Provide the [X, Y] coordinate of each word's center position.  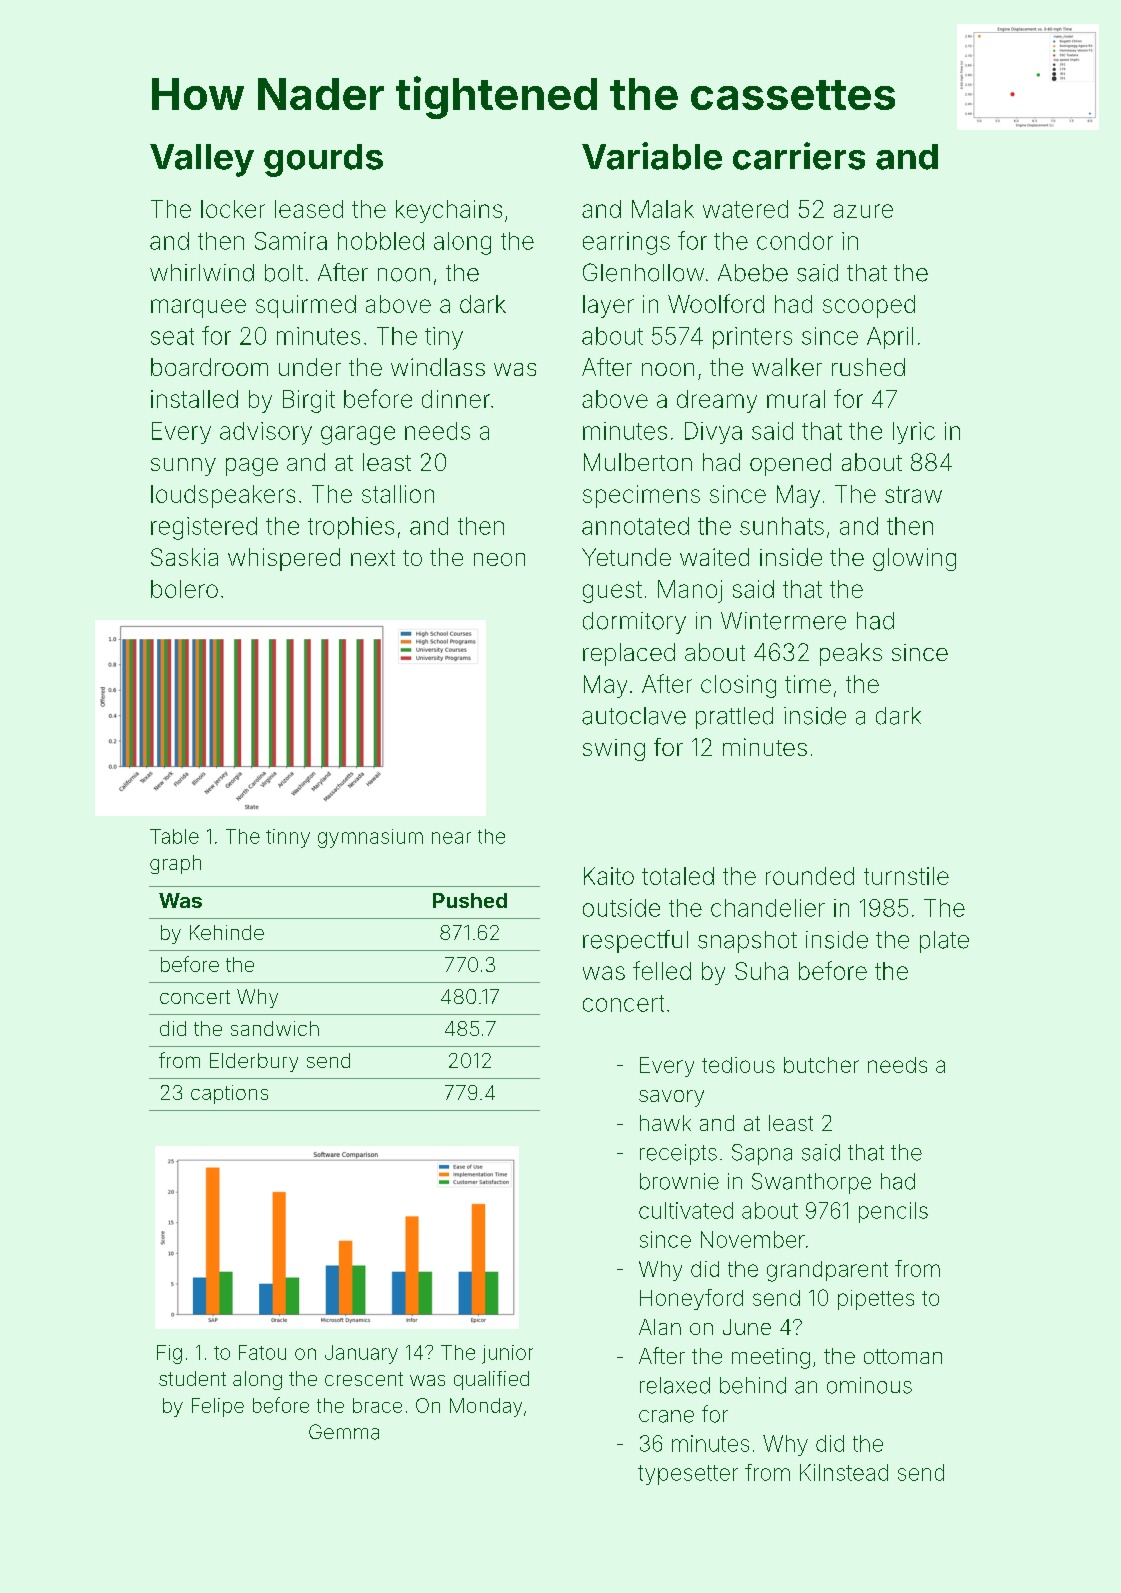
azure [863, 211]
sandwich [275, 1028]
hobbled [381, 241]
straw [913, 494]
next [373, 558]
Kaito [609, 876]
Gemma [344, 1432]
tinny [288, 838]
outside [621, 908]
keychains [449, 211]
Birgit [309, 401]
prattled [734, 718]
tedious [738, 1065]
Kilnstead [844, 1472]
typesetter [688, 1475]
